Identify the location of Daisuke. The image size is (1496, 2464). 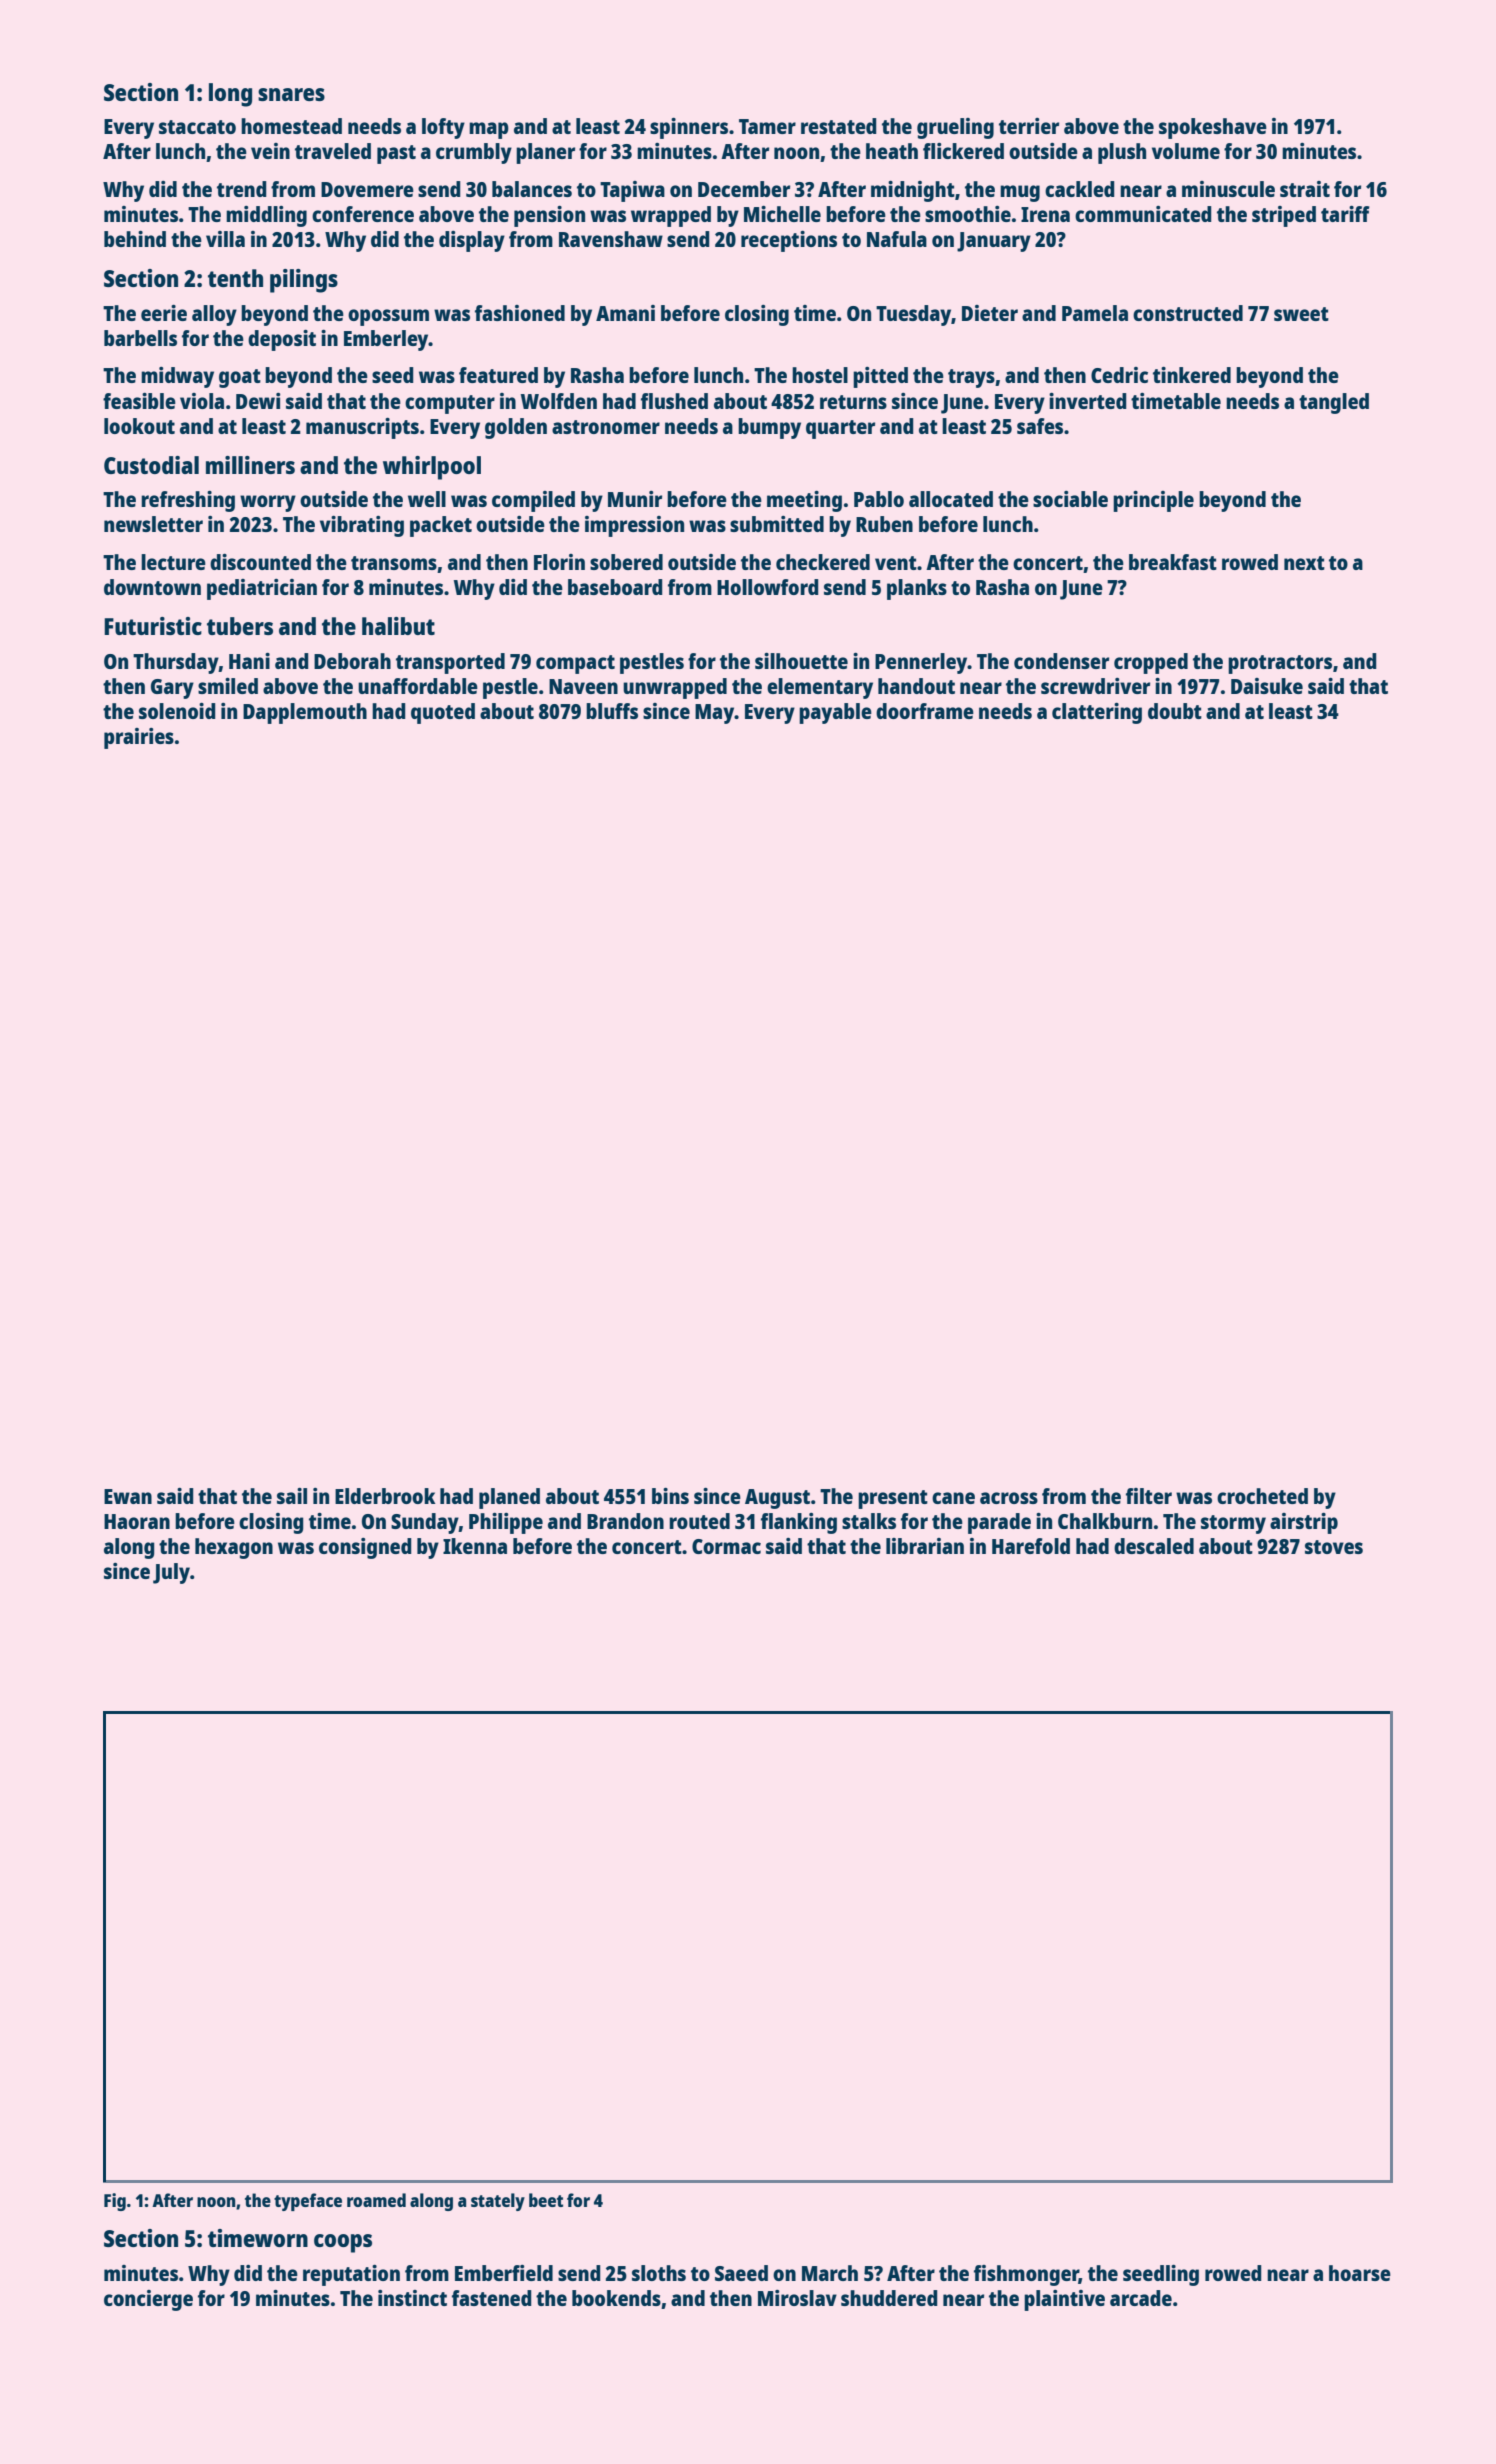
(1267, 686).
